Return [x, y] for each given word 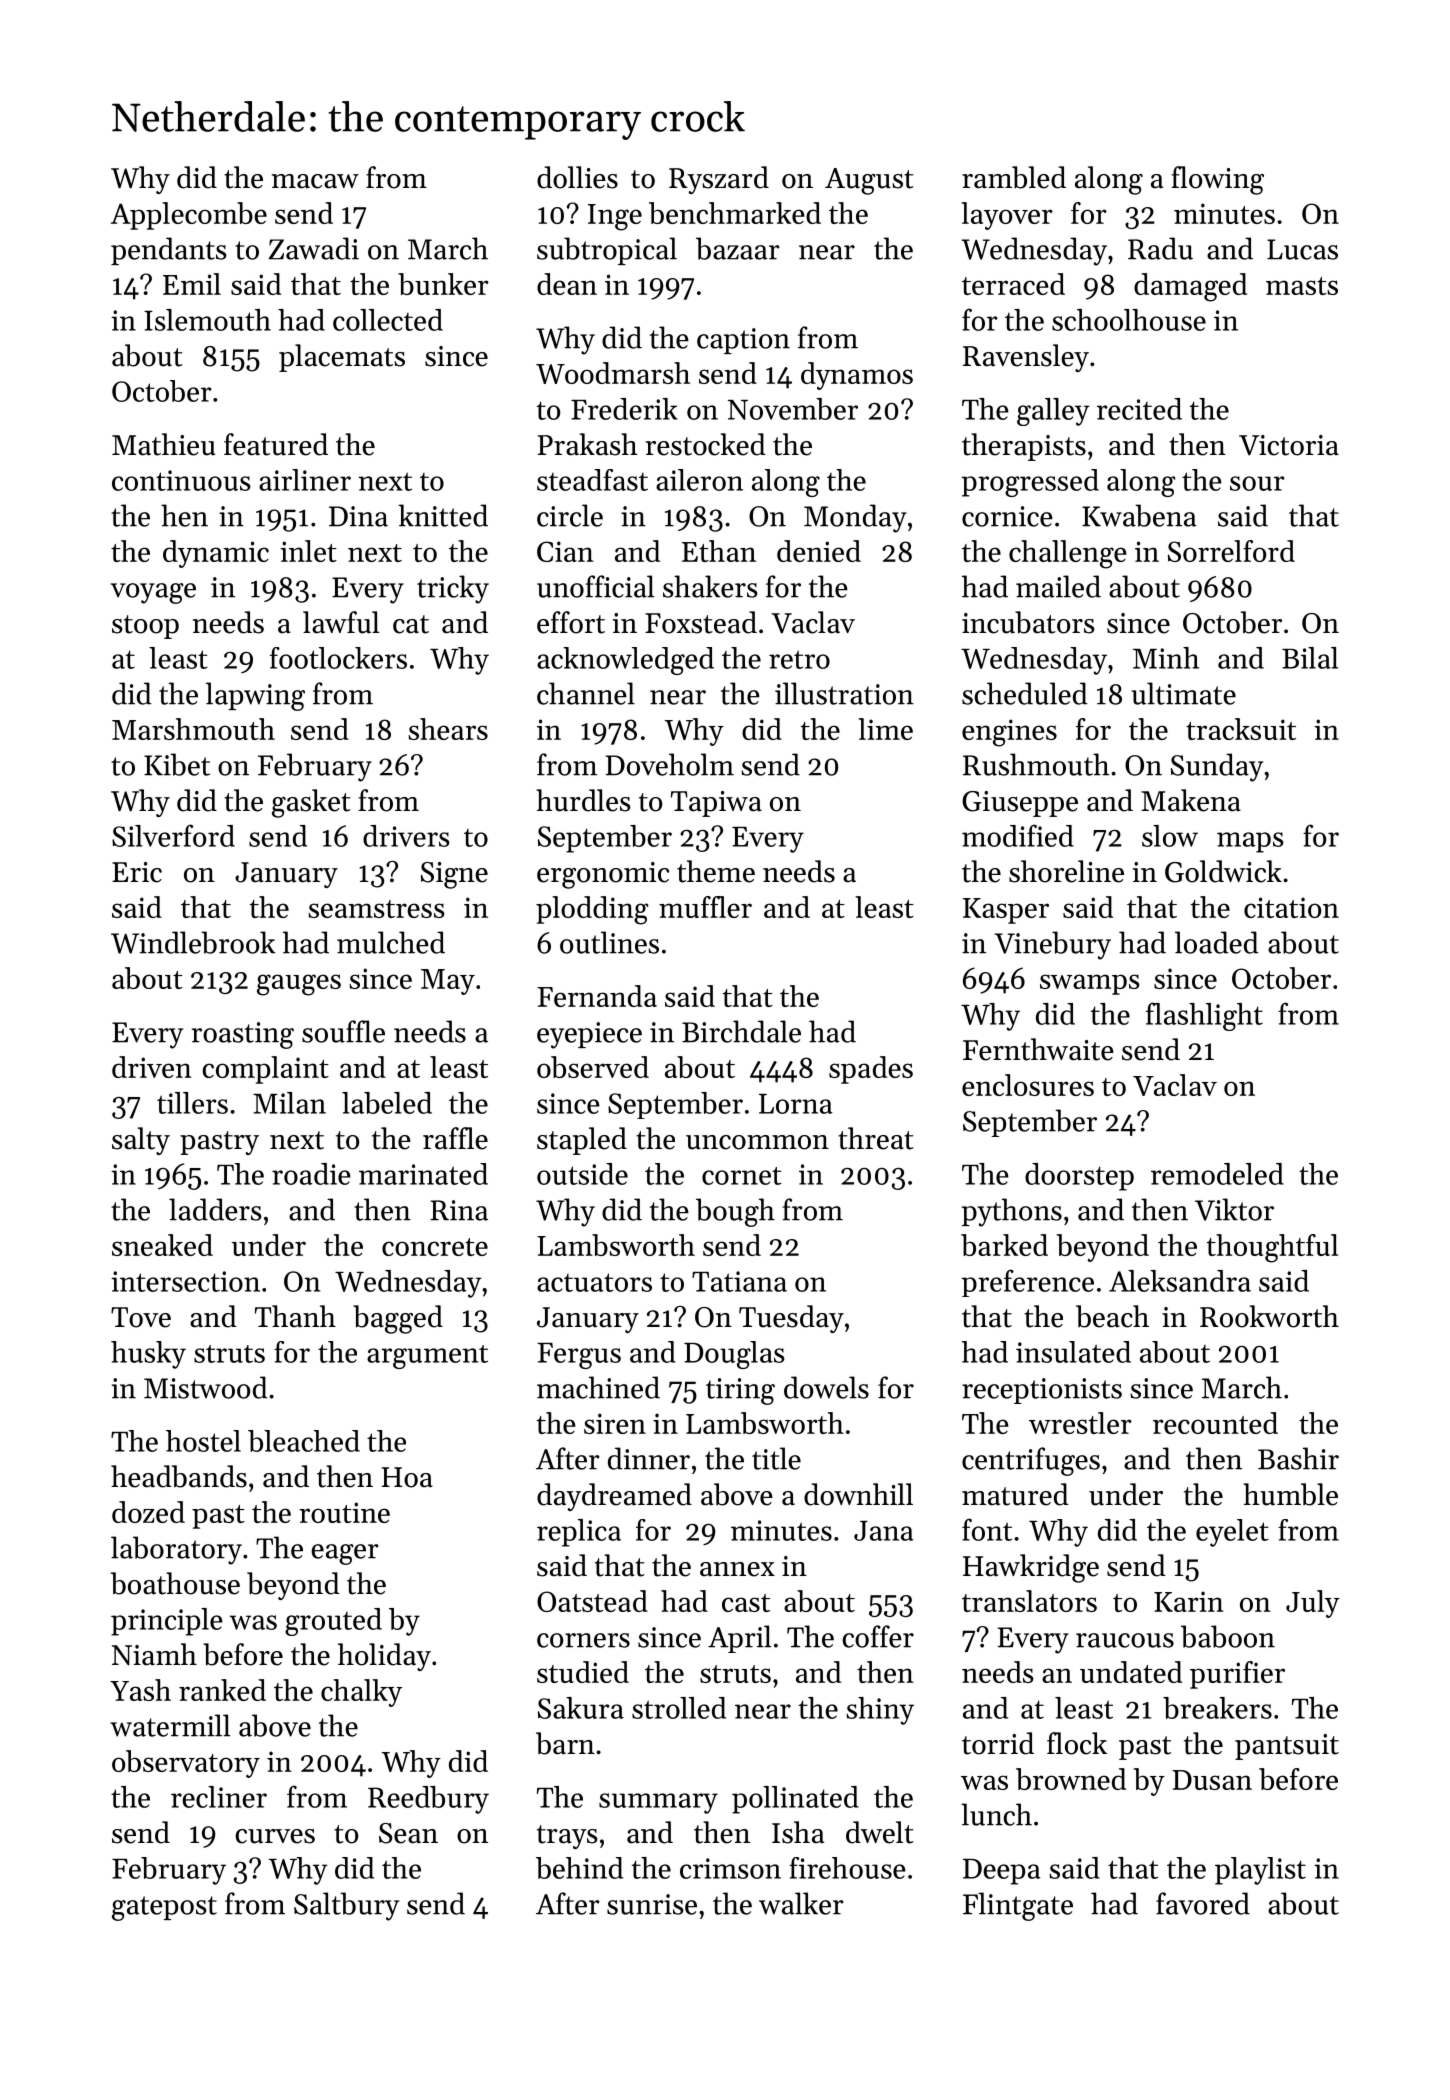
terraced [1013, 284]
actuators [594, 1282]
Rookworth [1269, 1316]
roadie [311, 1174]
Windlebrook [193, 942]
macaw [315, 181]
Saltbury [346, 1906]
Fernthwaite [1038, 1049]
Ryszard [719, 180]
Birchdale [741, 1031]
